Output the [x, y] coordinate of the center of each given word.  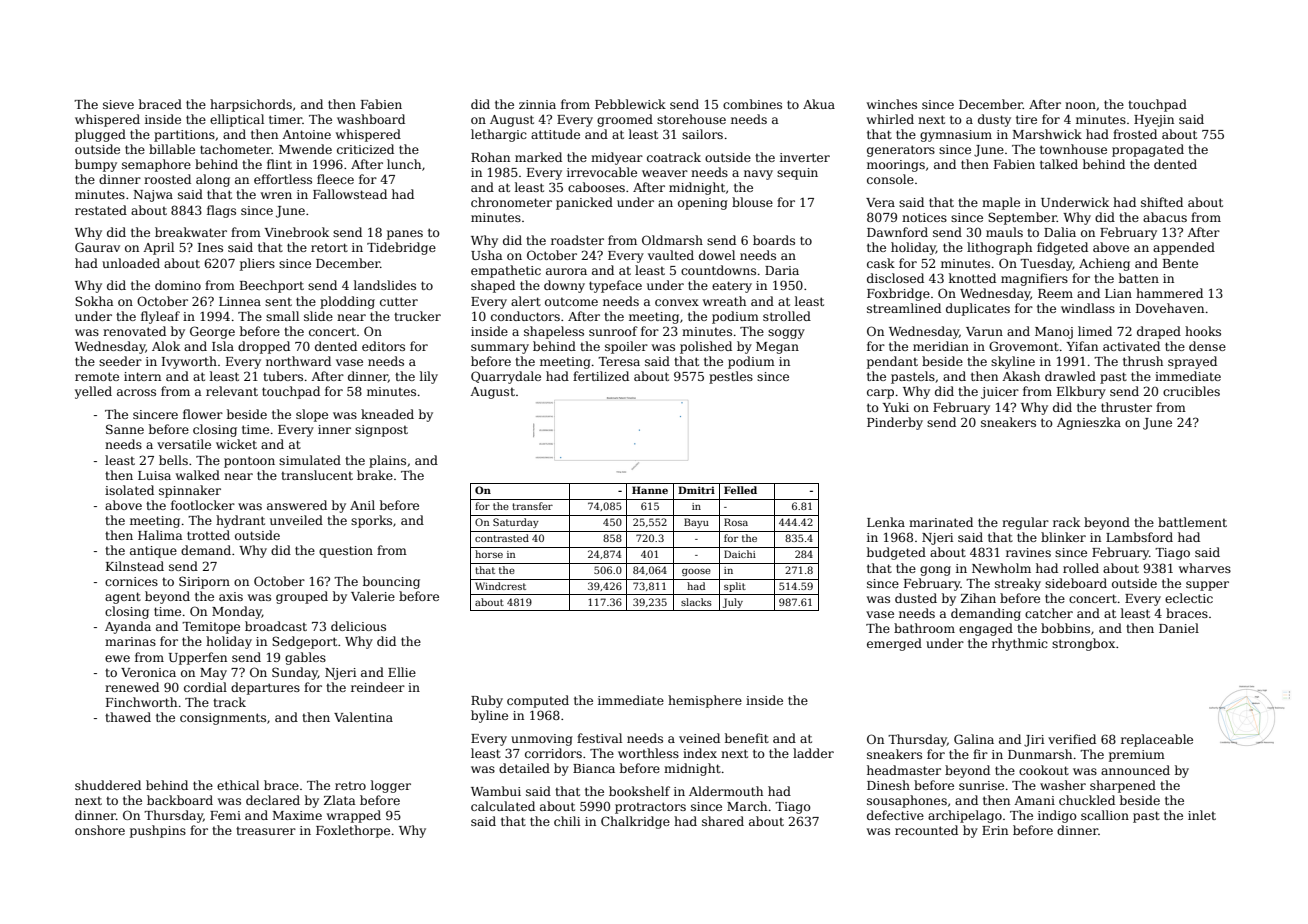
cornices [131, 581]
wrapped [354, 816]
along [213, 180]
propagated [1148, 150]
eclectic [1189, 598]
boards [774, 240]
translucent [317, 475]
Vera [880, 202]
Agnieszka [1089, 423]
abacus [1165, 217]
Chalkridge [635, 822]
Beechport [272, 286]
